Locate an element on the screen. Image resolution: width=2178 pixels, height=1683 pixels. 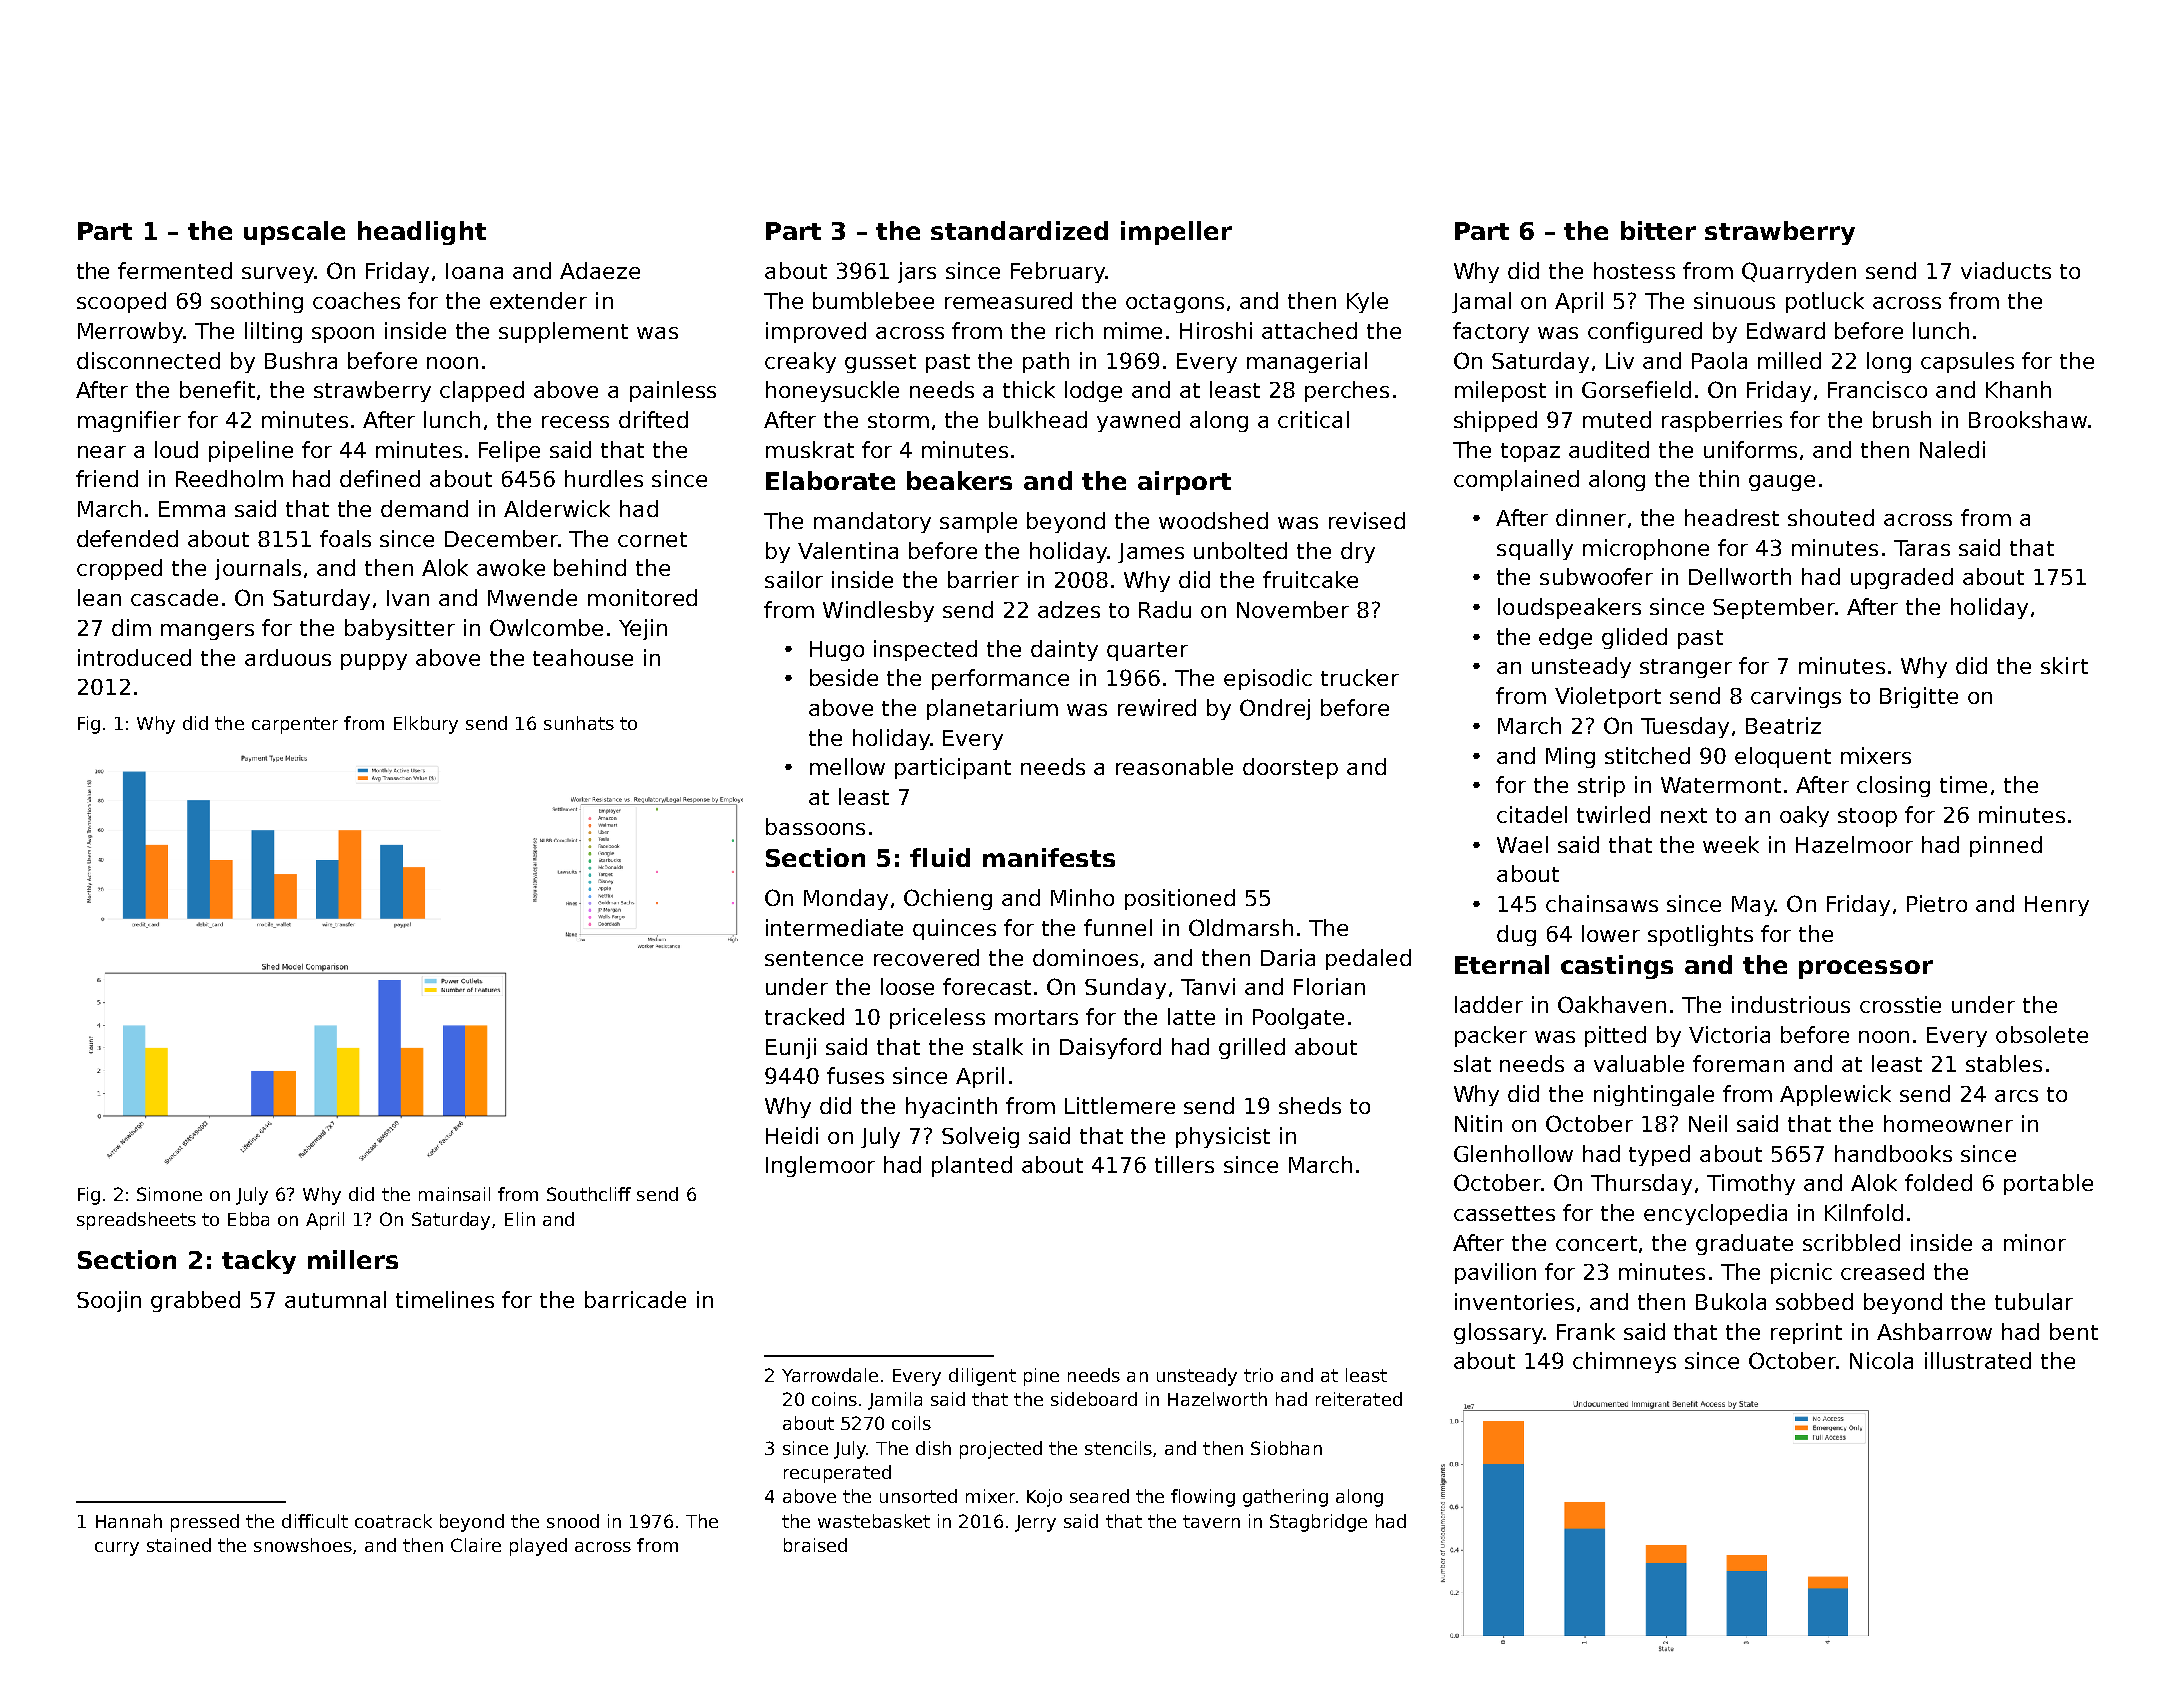
beakers is located at coordinates (959, 480).
